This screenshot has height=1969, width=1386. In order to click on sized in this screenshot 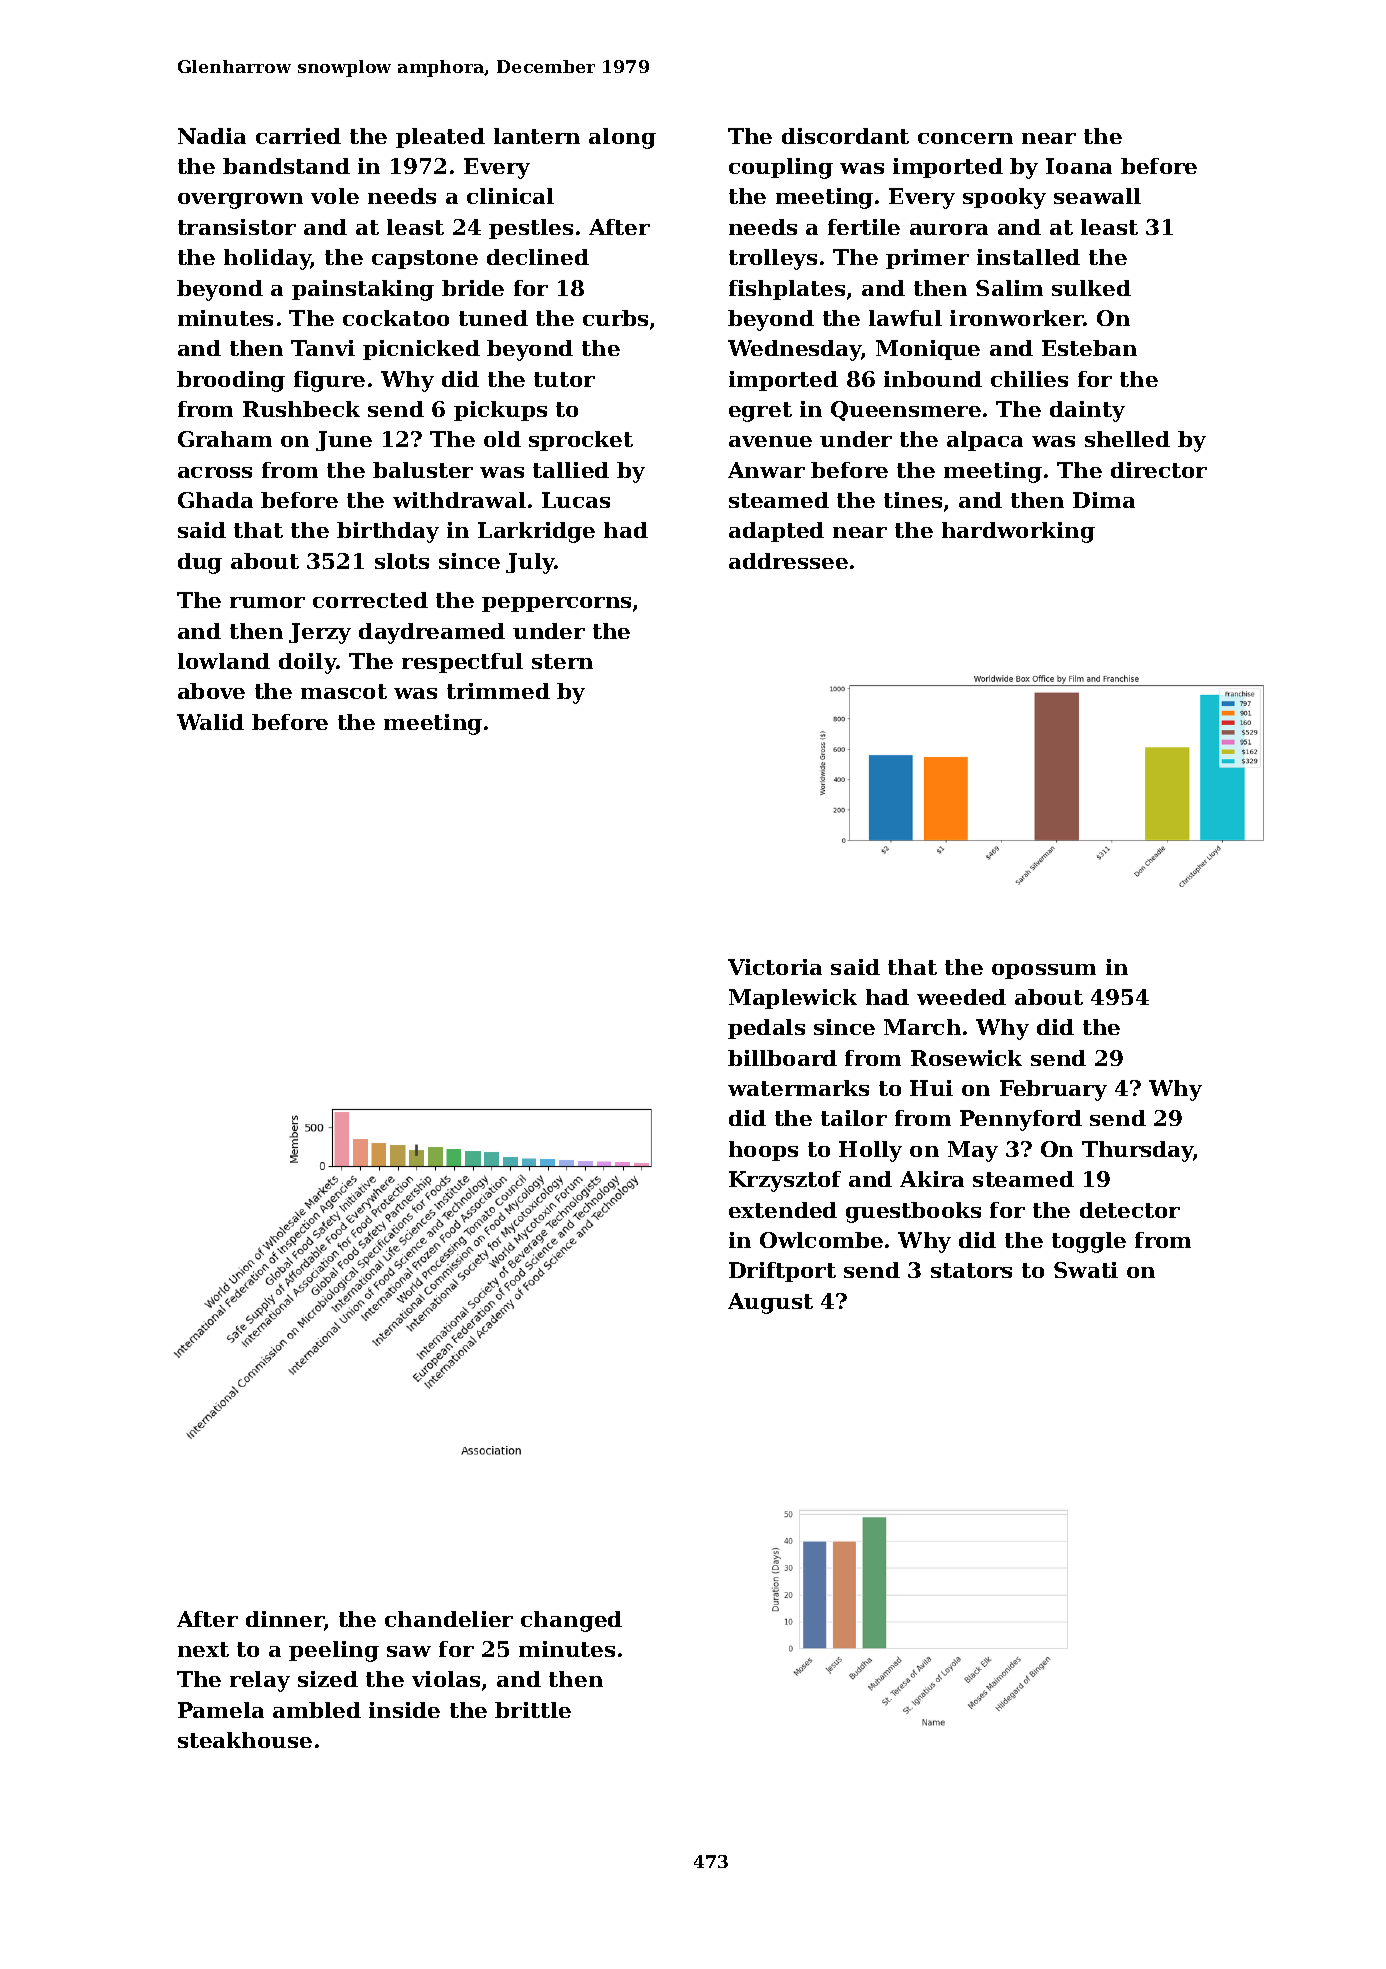, I will do `click(328, 1679)`.
